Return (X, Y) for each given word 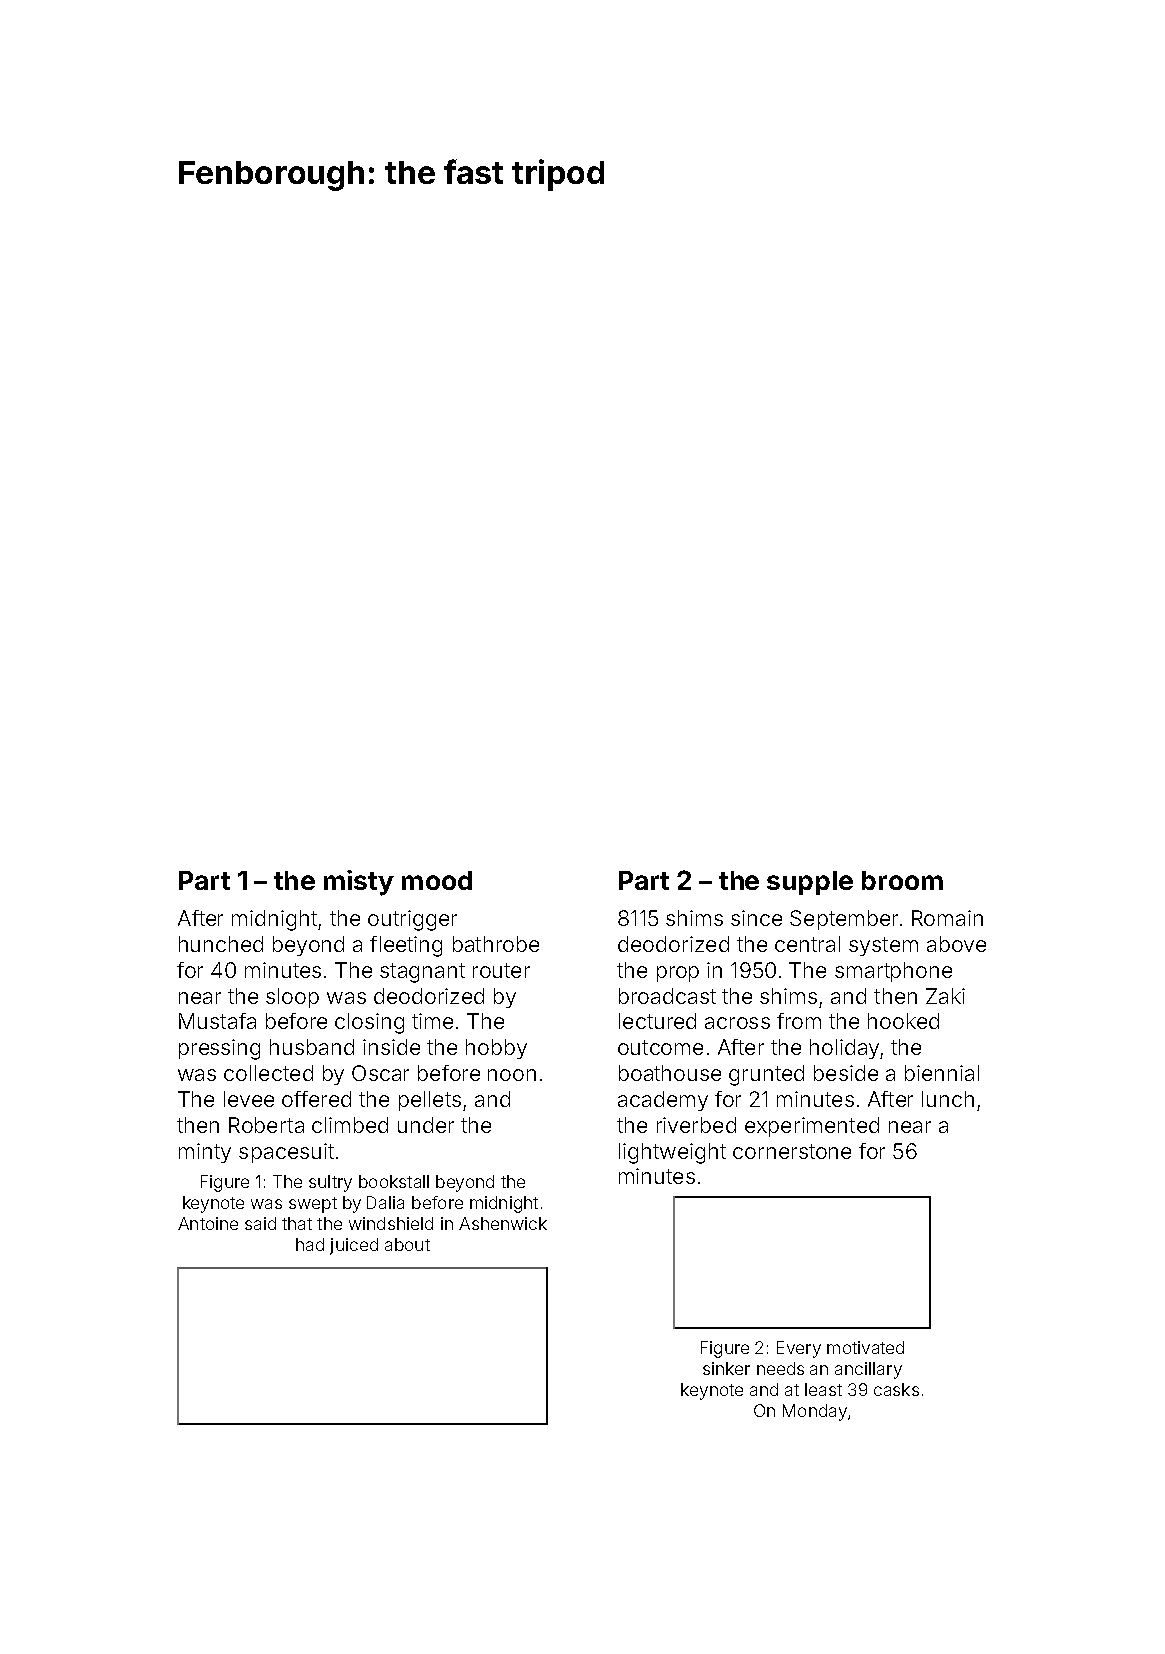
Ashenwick (503, 1223)
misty (359, 883)
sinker (726, 1368)
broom (902, 880)
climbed (350, 1125)
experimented (812, 1127)
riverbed (696, 1125)
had (310, 1244)
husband (312, 1047)
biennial (942, 1073)
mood (437, 880)
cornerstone (792, 1151)
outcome (660, 1047)
